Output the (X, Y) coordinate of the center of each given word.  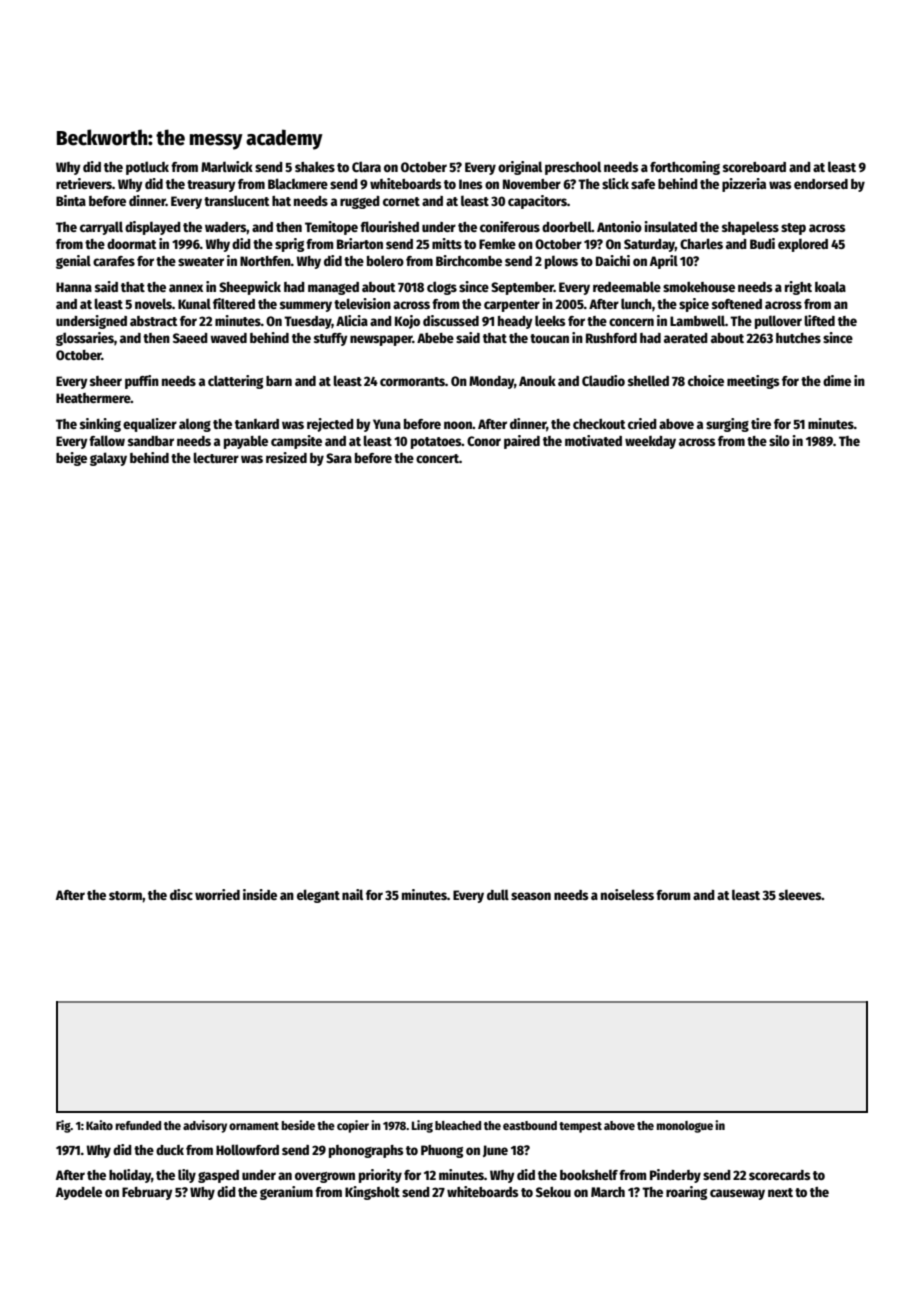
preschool (573, 168)
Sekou (553, 1192)
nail (352, 894)
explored (803, 245)
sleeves (800, 894)
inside (260, 894)
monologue (684, 1127)
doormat (132, 244)
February (147, 1193)
